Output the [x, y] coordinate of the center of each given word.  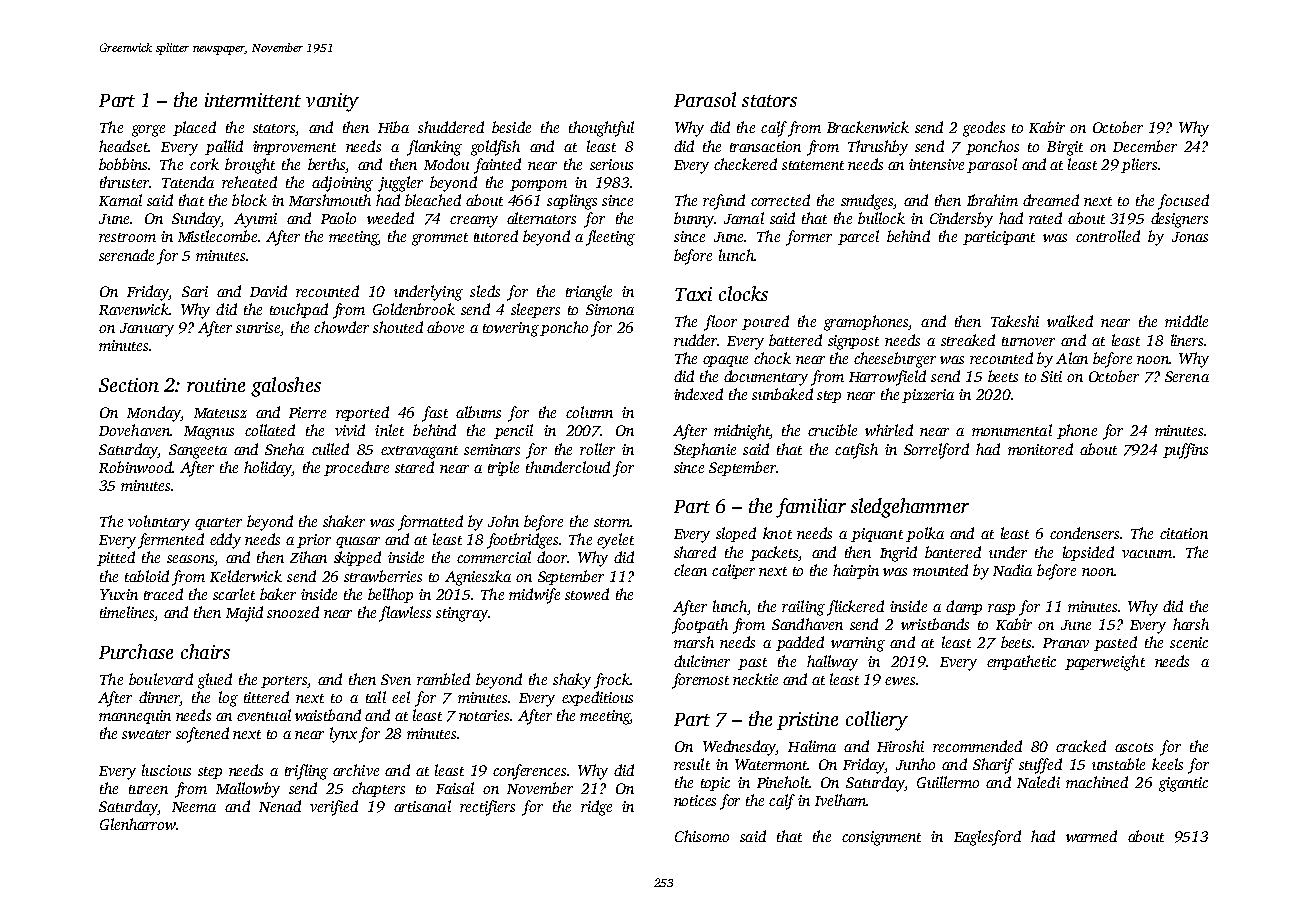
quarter [218, 524]
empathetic [1021, 662]
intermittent [253, 100]
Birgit [1065, 148]
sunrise [258, 327]
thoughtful [601, 129]
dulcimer [702, 661]
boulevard [161, 679]
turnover [1028, 341]
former [809, 238]
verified [334, 808]
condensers [1084, 533]
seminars [492, 449]
